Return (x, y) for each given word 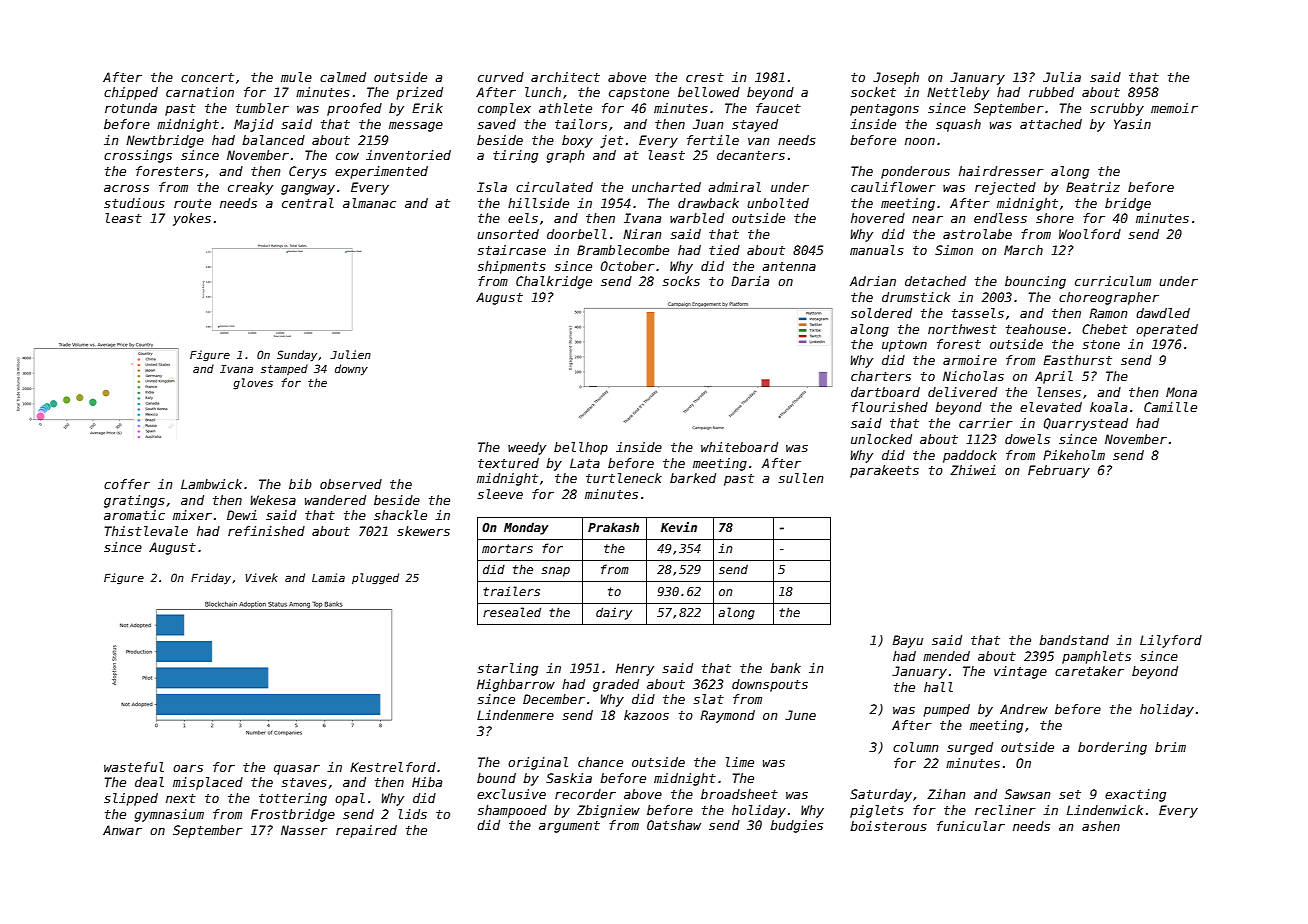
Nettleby (958, 93)
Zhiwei (973, 470)
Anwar (122, 830)
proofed (354, 109)
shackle (400, 515)
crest (705, 77)
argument (569, 827)
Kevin (679, 527)
